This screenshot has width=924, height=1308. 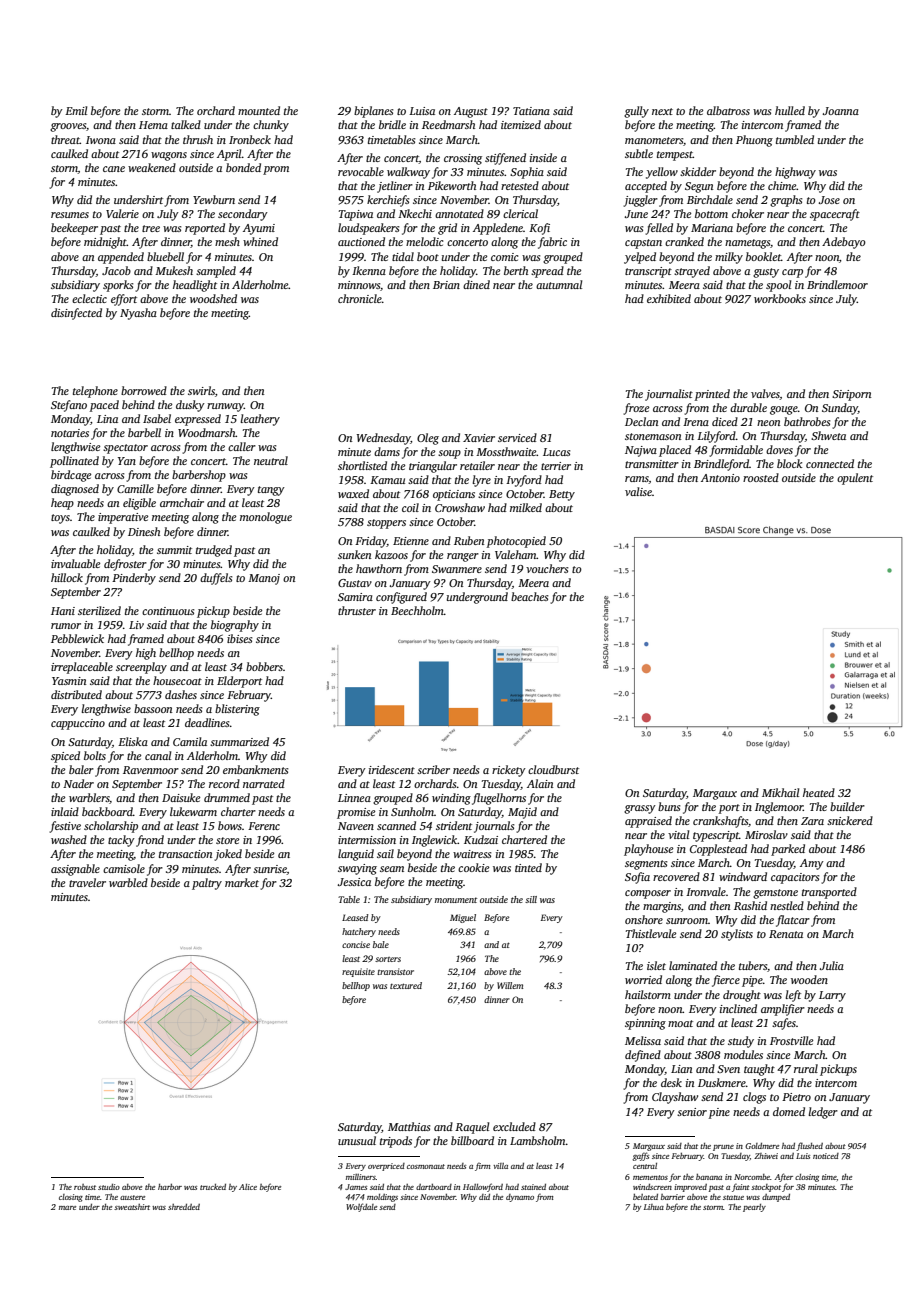 What do you see at coordinates (476, 284) in the screenshot?
I see `dined` at bounding box center [476, 284].
